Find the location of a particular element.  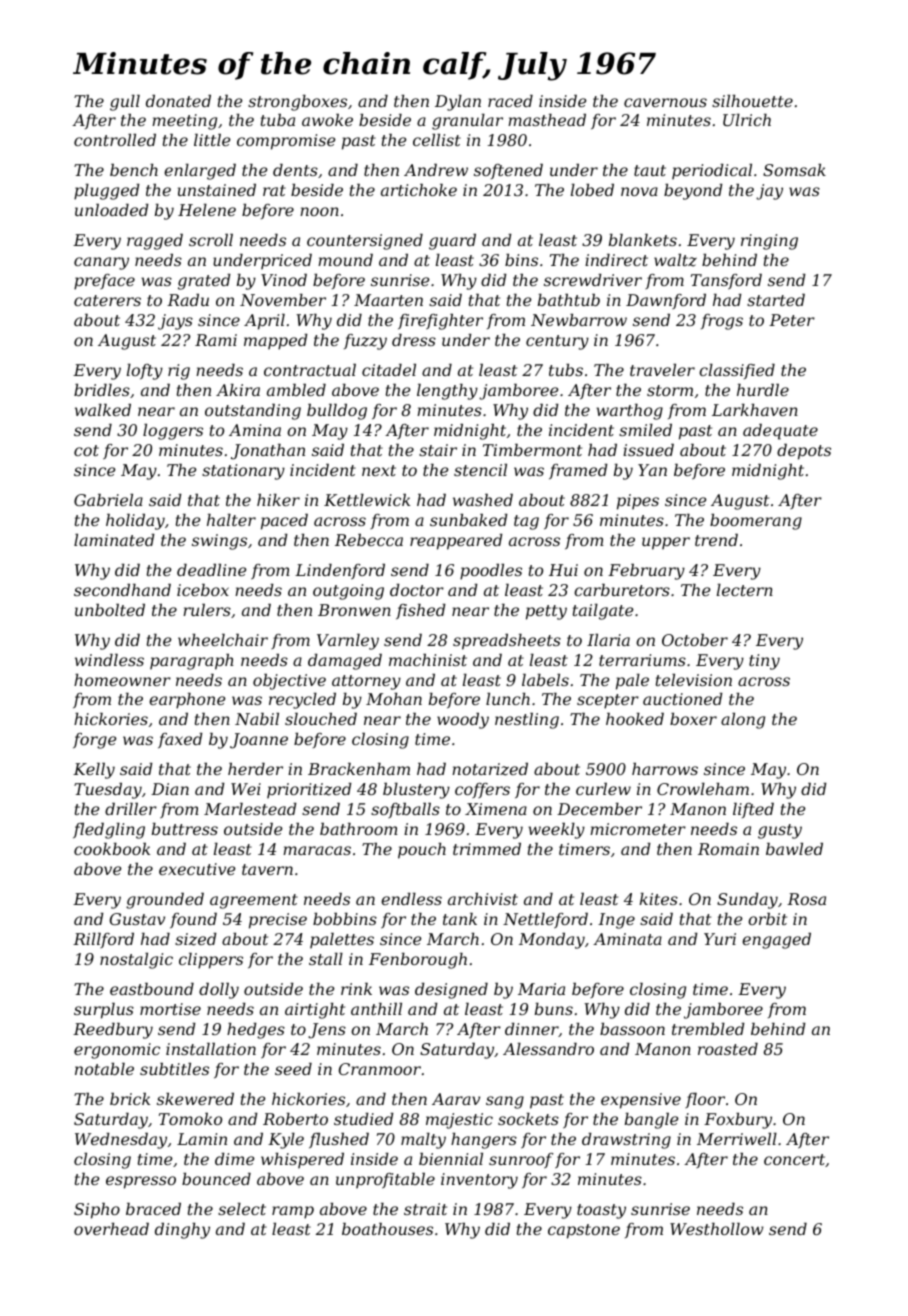

Maarten is located at coordinates (388, 300).
